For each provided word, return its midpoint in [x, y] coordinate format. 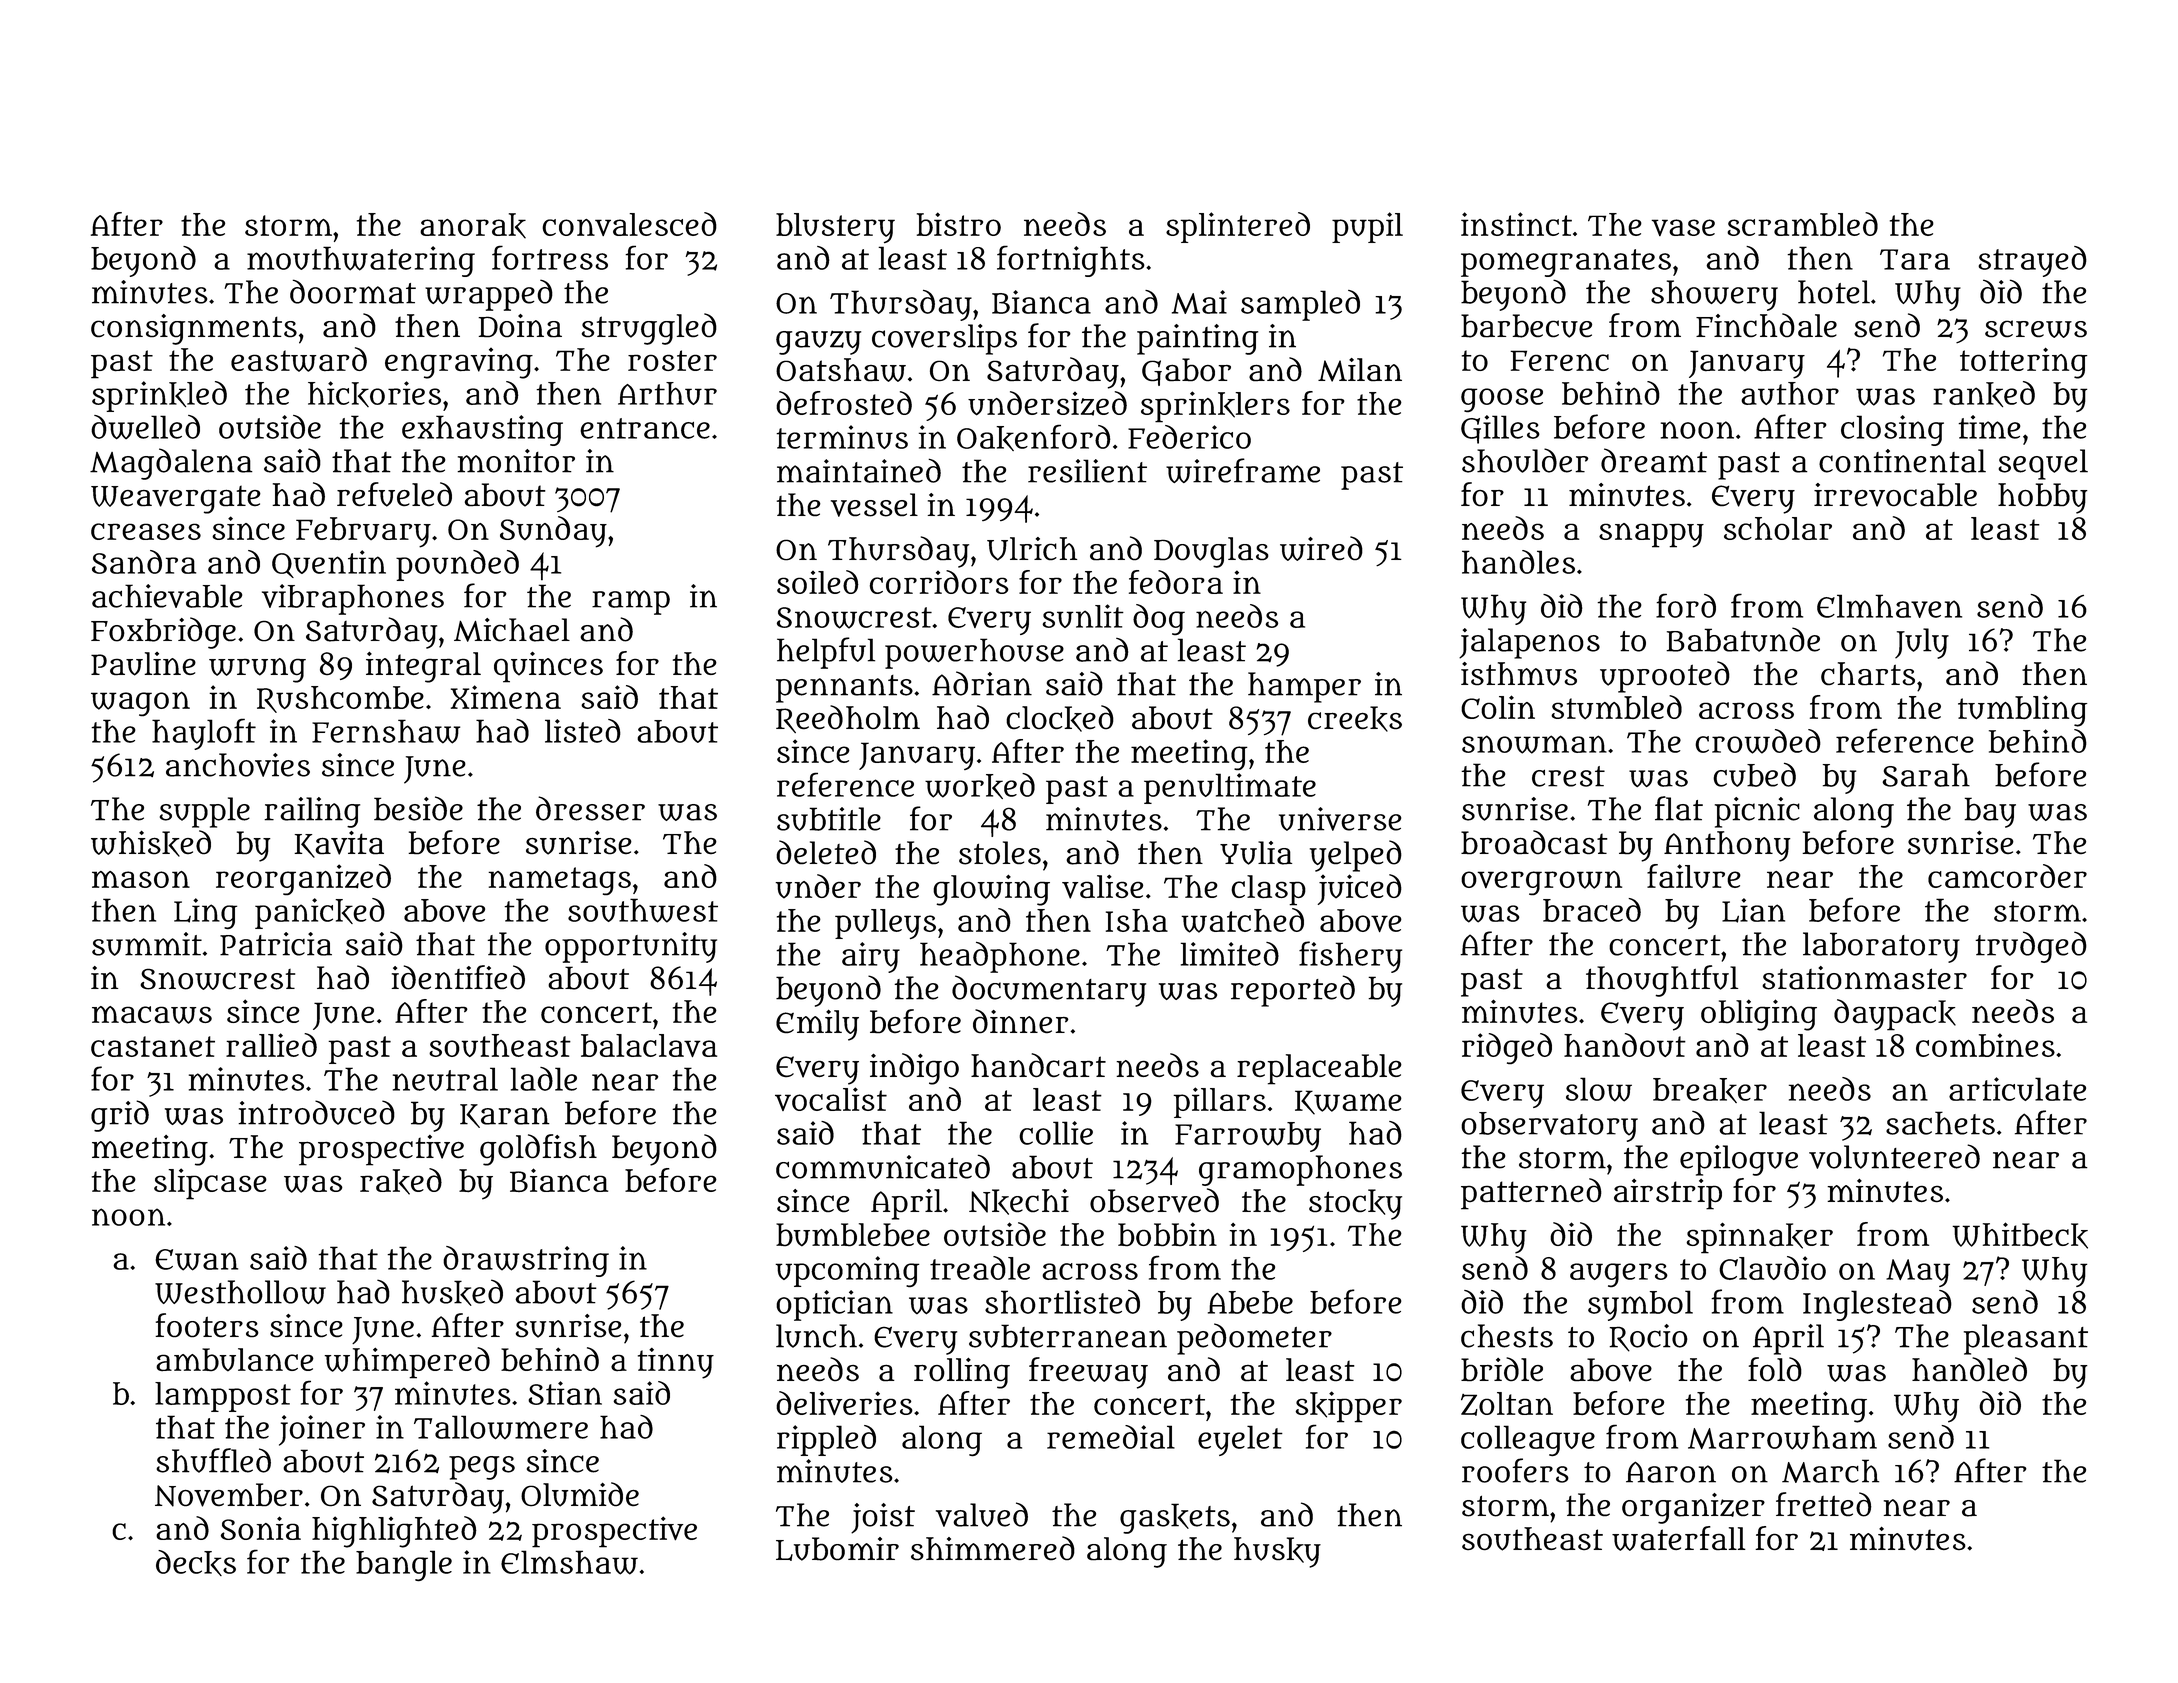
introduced [316, 1112]
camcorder [2007, 876]
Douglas [1211, 552]
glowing [991, 890]
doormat [353, 291]
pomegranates [1566, 263]
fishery [1350, 957]
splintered [1238, 227]
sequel [2043, 464]
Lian [1753, 910]
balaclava [649, 1045]
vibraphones [353, 599]
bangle [404, 1565]
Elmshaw [569, 1562]
